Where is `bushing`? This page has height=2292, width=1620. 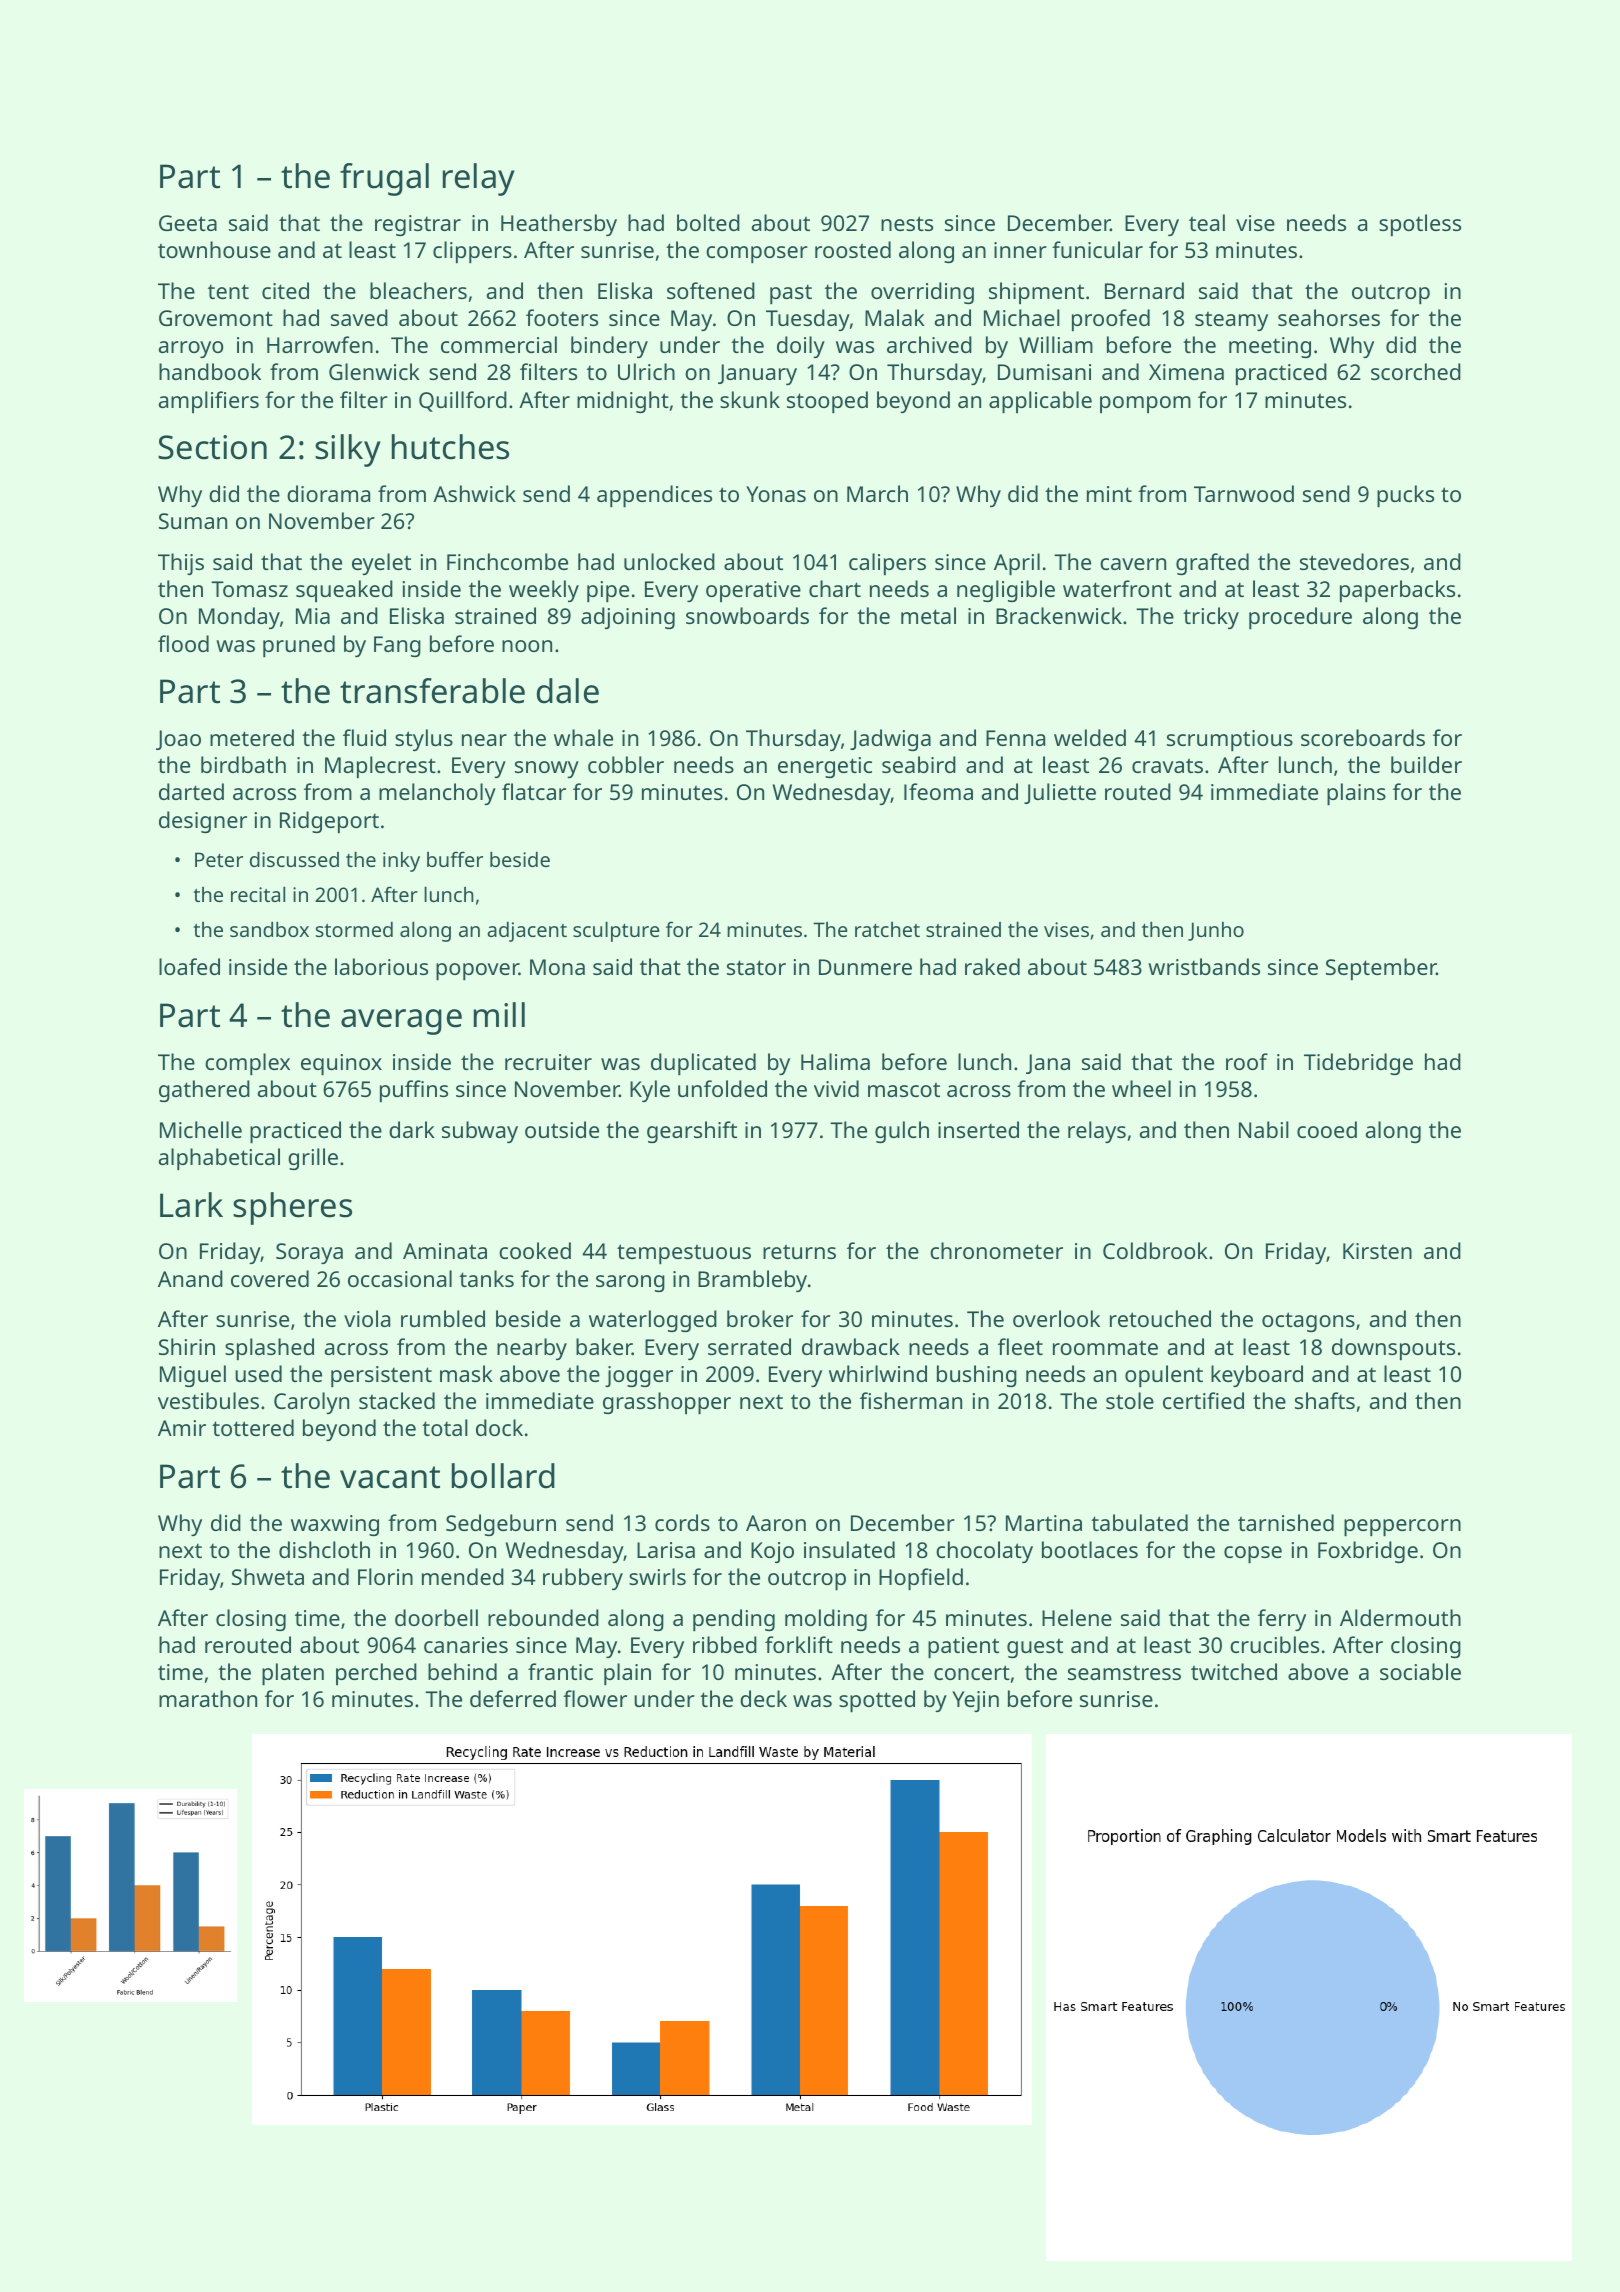
bushing is located at coordinates (977, 1376).
